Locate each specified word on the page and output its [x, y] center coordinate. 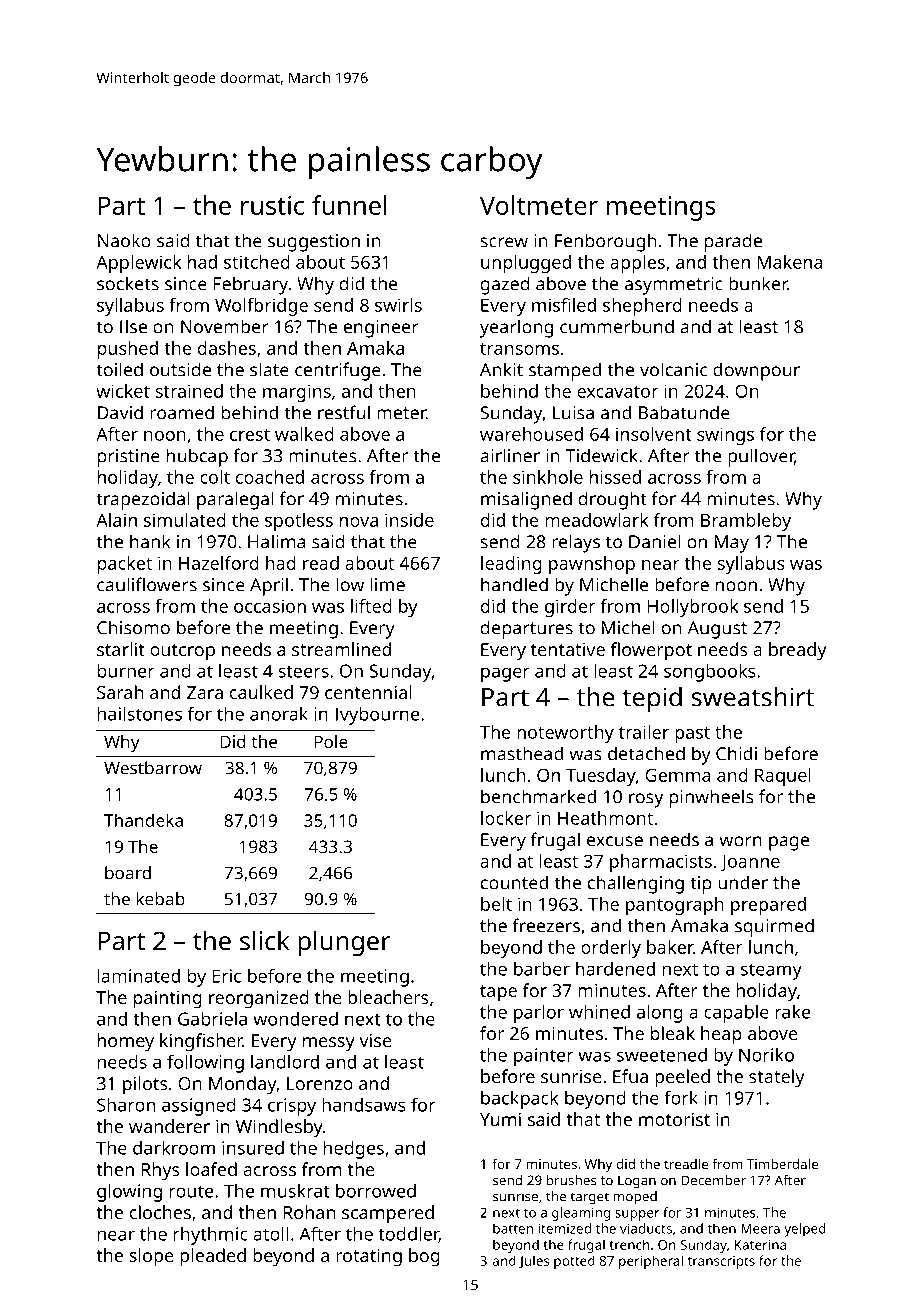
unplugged [526, 264]
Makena [789, 262]
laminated [139, 976]
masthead [522, 753]
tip [701, 885]
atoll [270, 1234]
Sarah [120, 692]
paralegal [235, 500]
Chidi [736, 753]
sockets [128, 283]
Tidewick [602, 455]
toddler [408, 1235]
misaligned [526, 500]
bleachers [388, 997]
